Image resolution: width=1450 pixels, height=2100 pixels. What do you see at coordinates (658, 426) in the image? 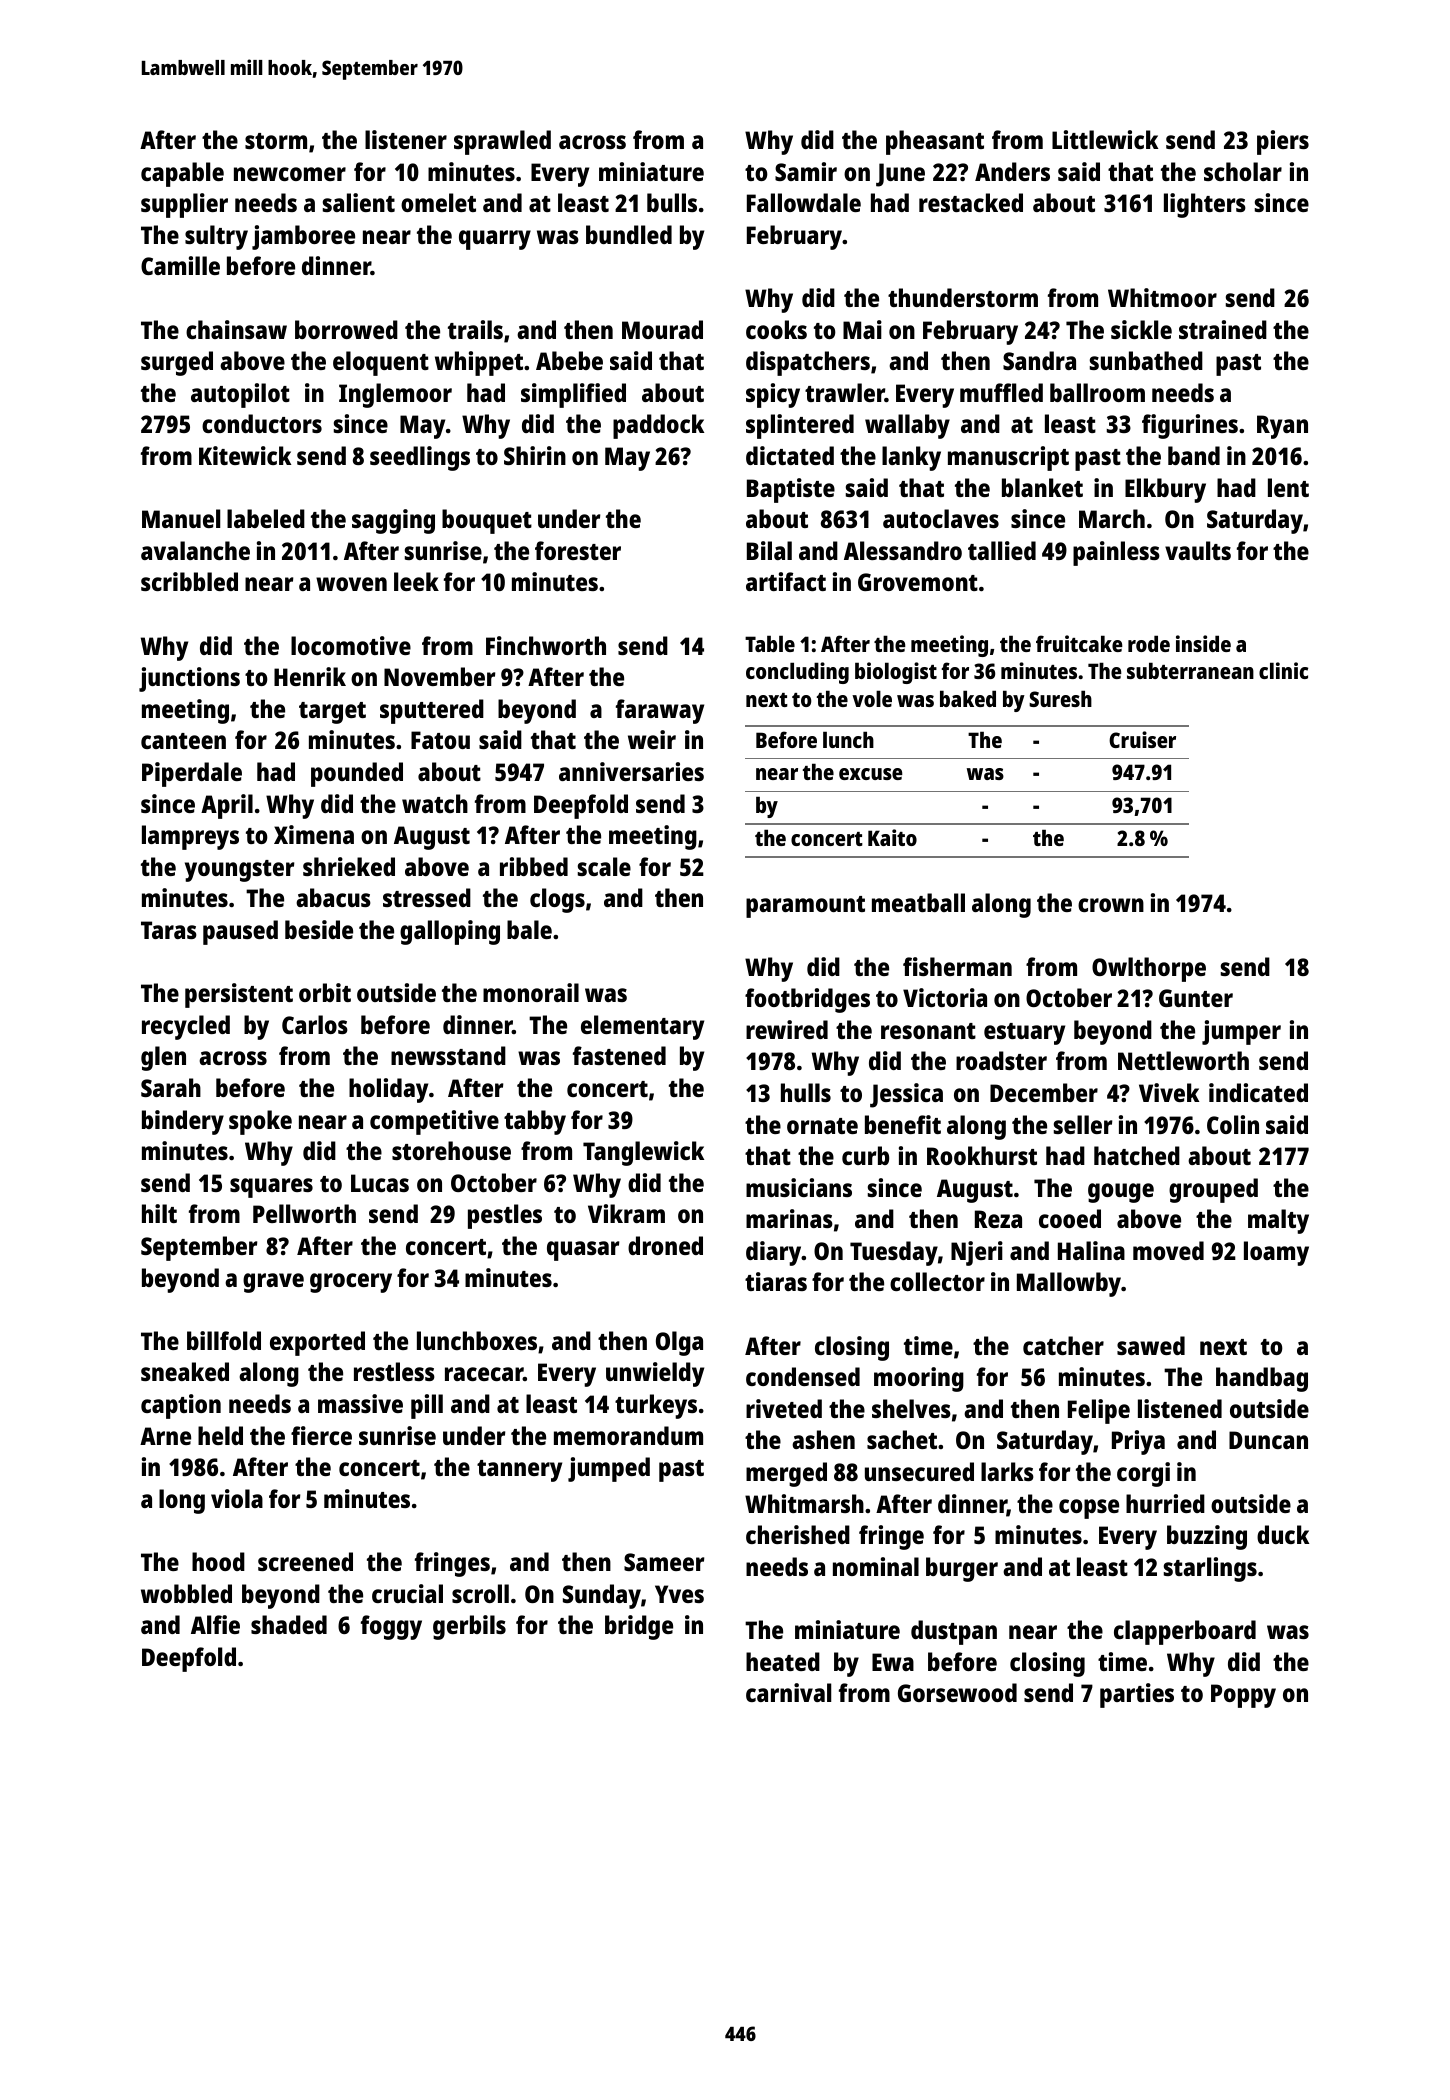
I see `paddock` at bounding box center [658, 426].
